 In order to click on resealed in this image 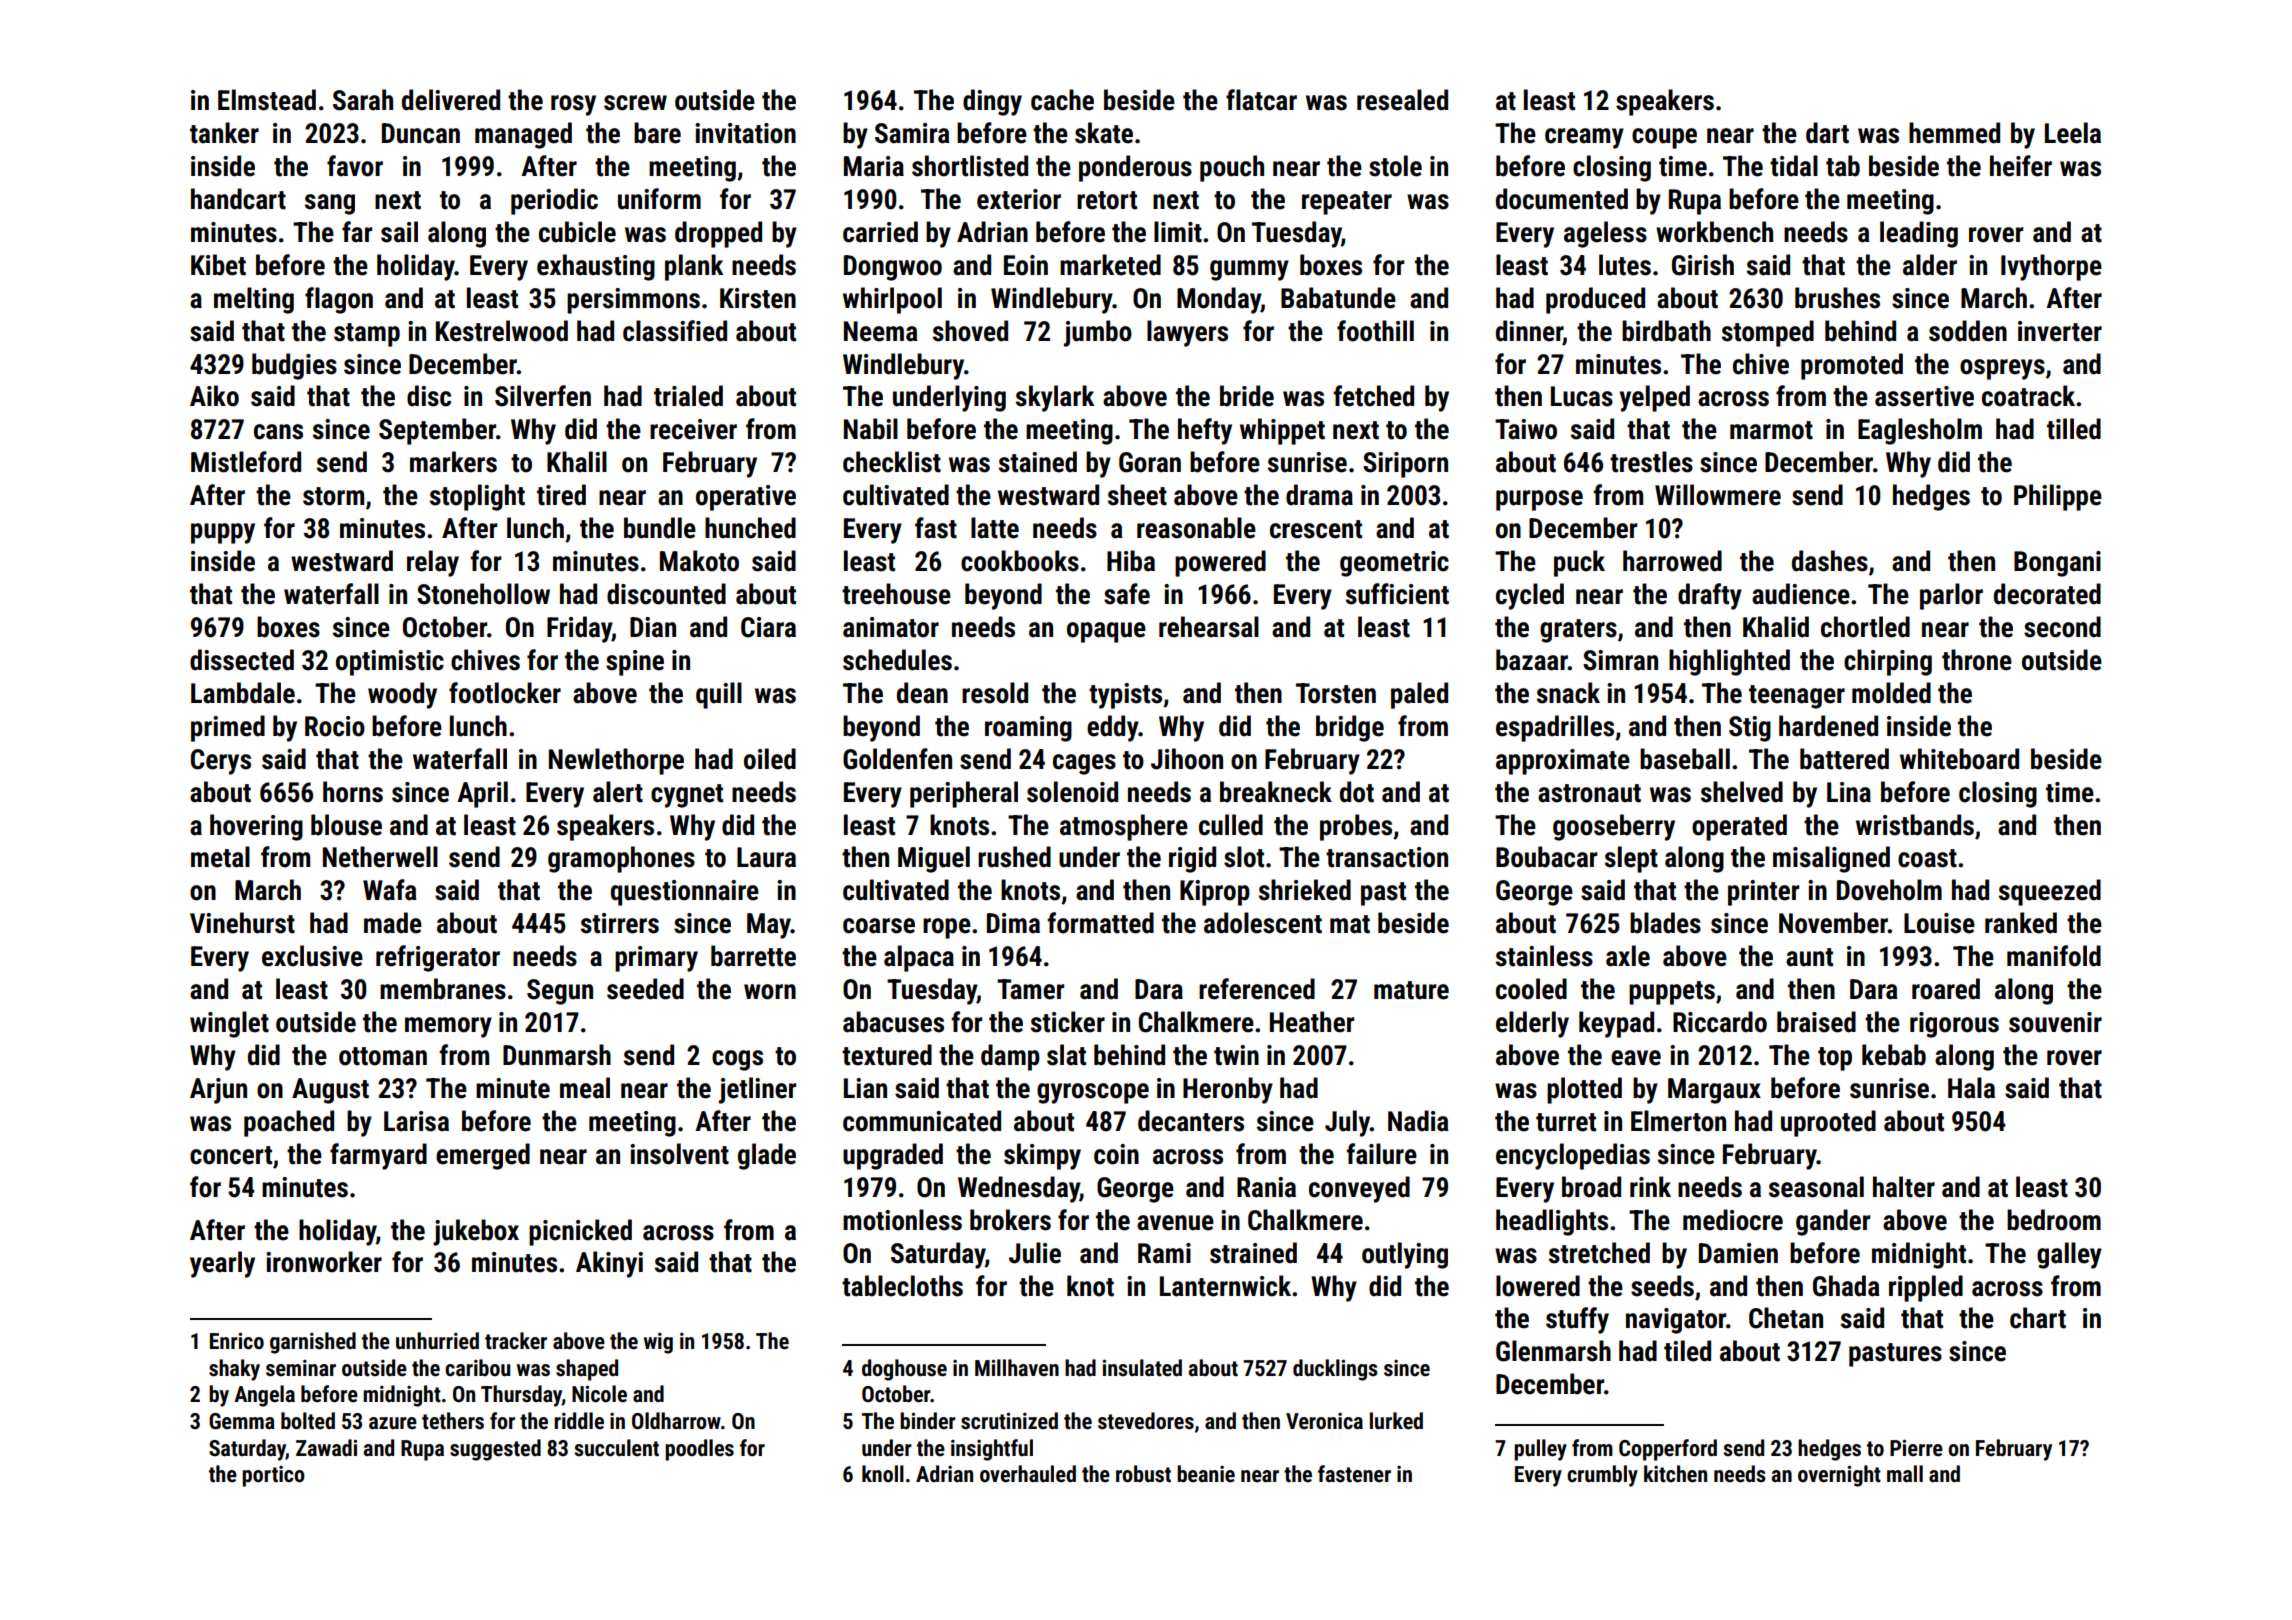, I will do `click(1402, 100)`.
